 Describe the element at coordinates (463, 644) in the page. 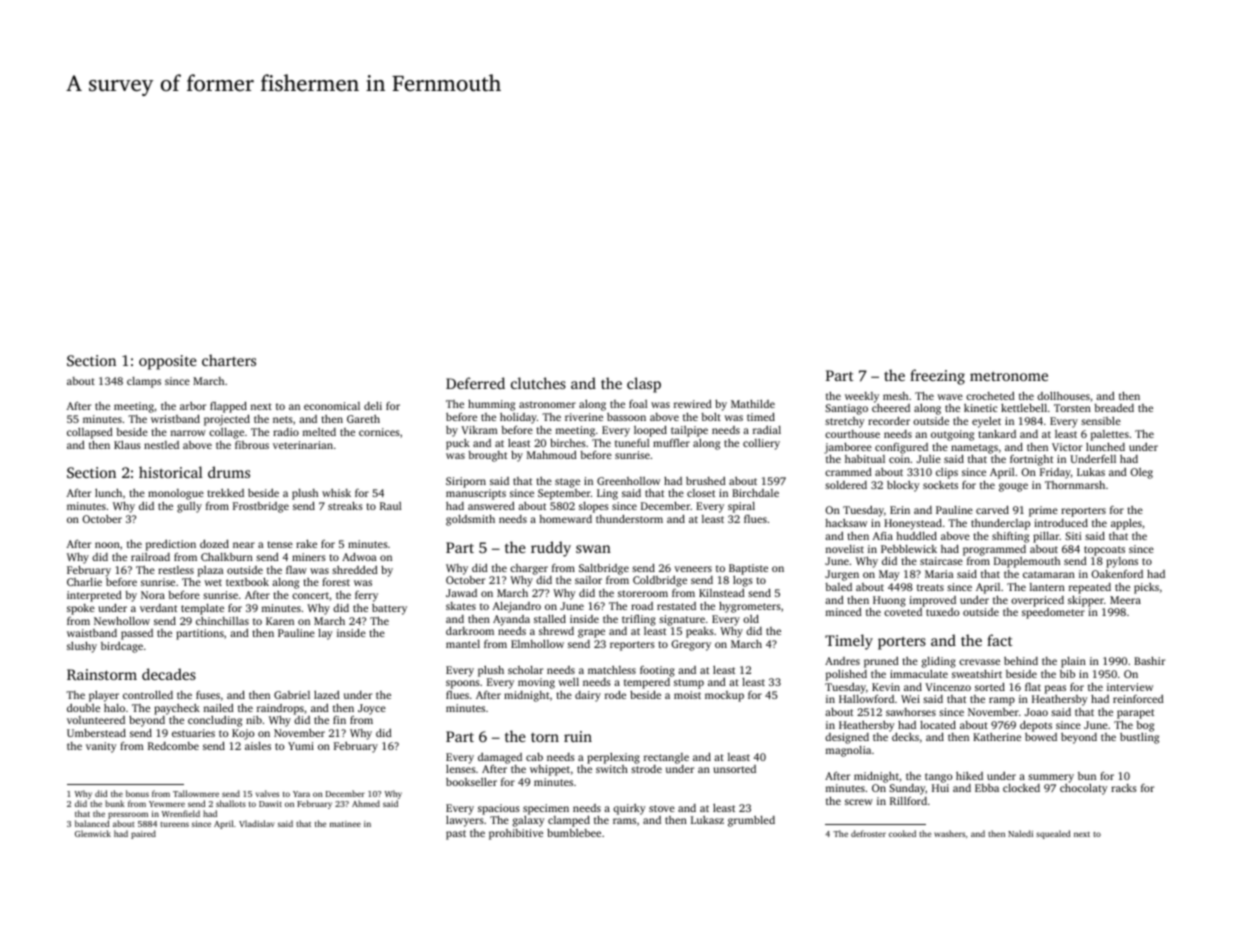

I see `mantel` at that location.
